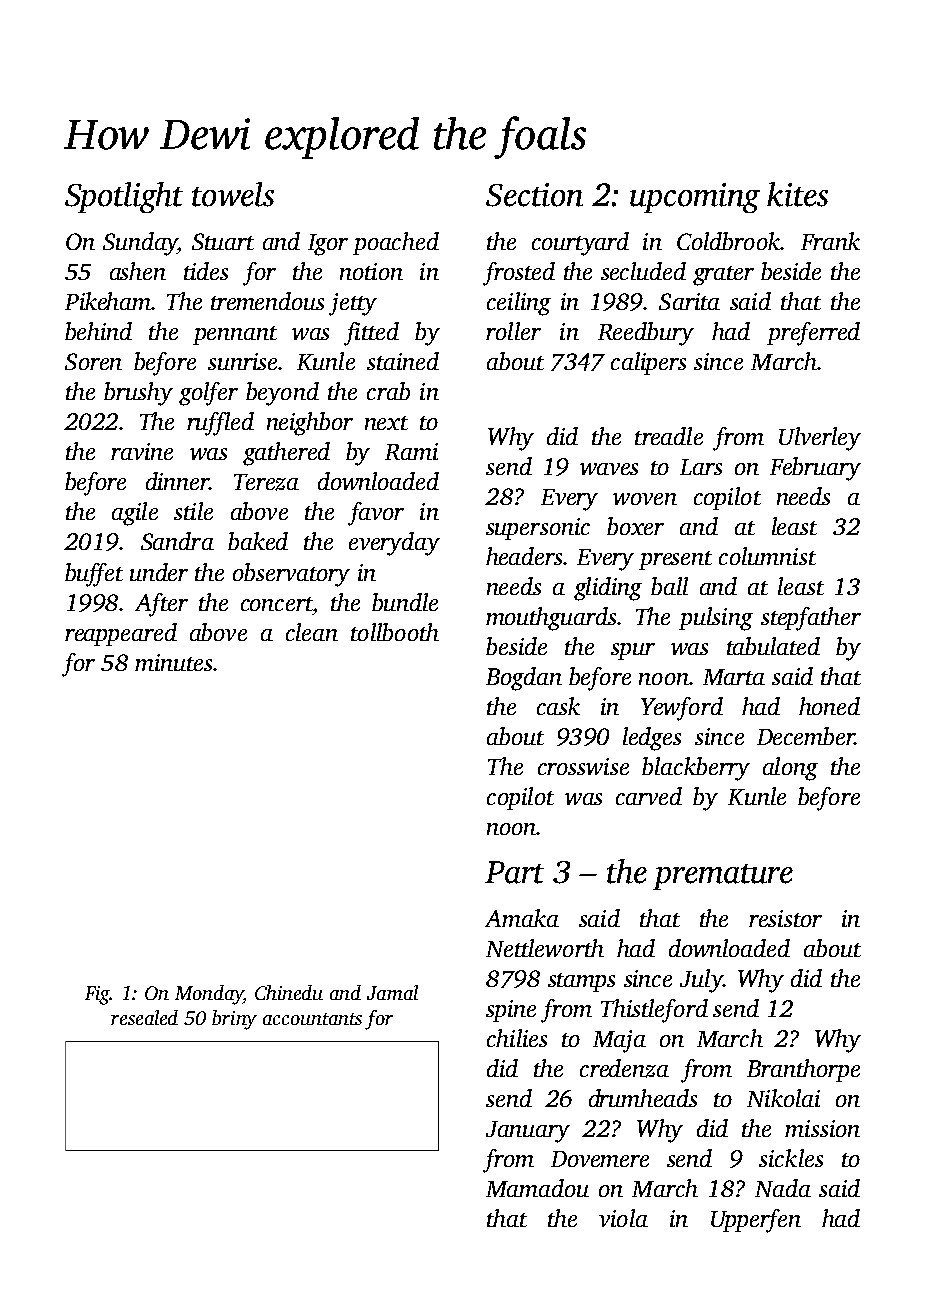 This screenshot has height=1312, width=925. Describe the element at coordinates (829, 706) in the screenshot. I see `honed` at that location.
